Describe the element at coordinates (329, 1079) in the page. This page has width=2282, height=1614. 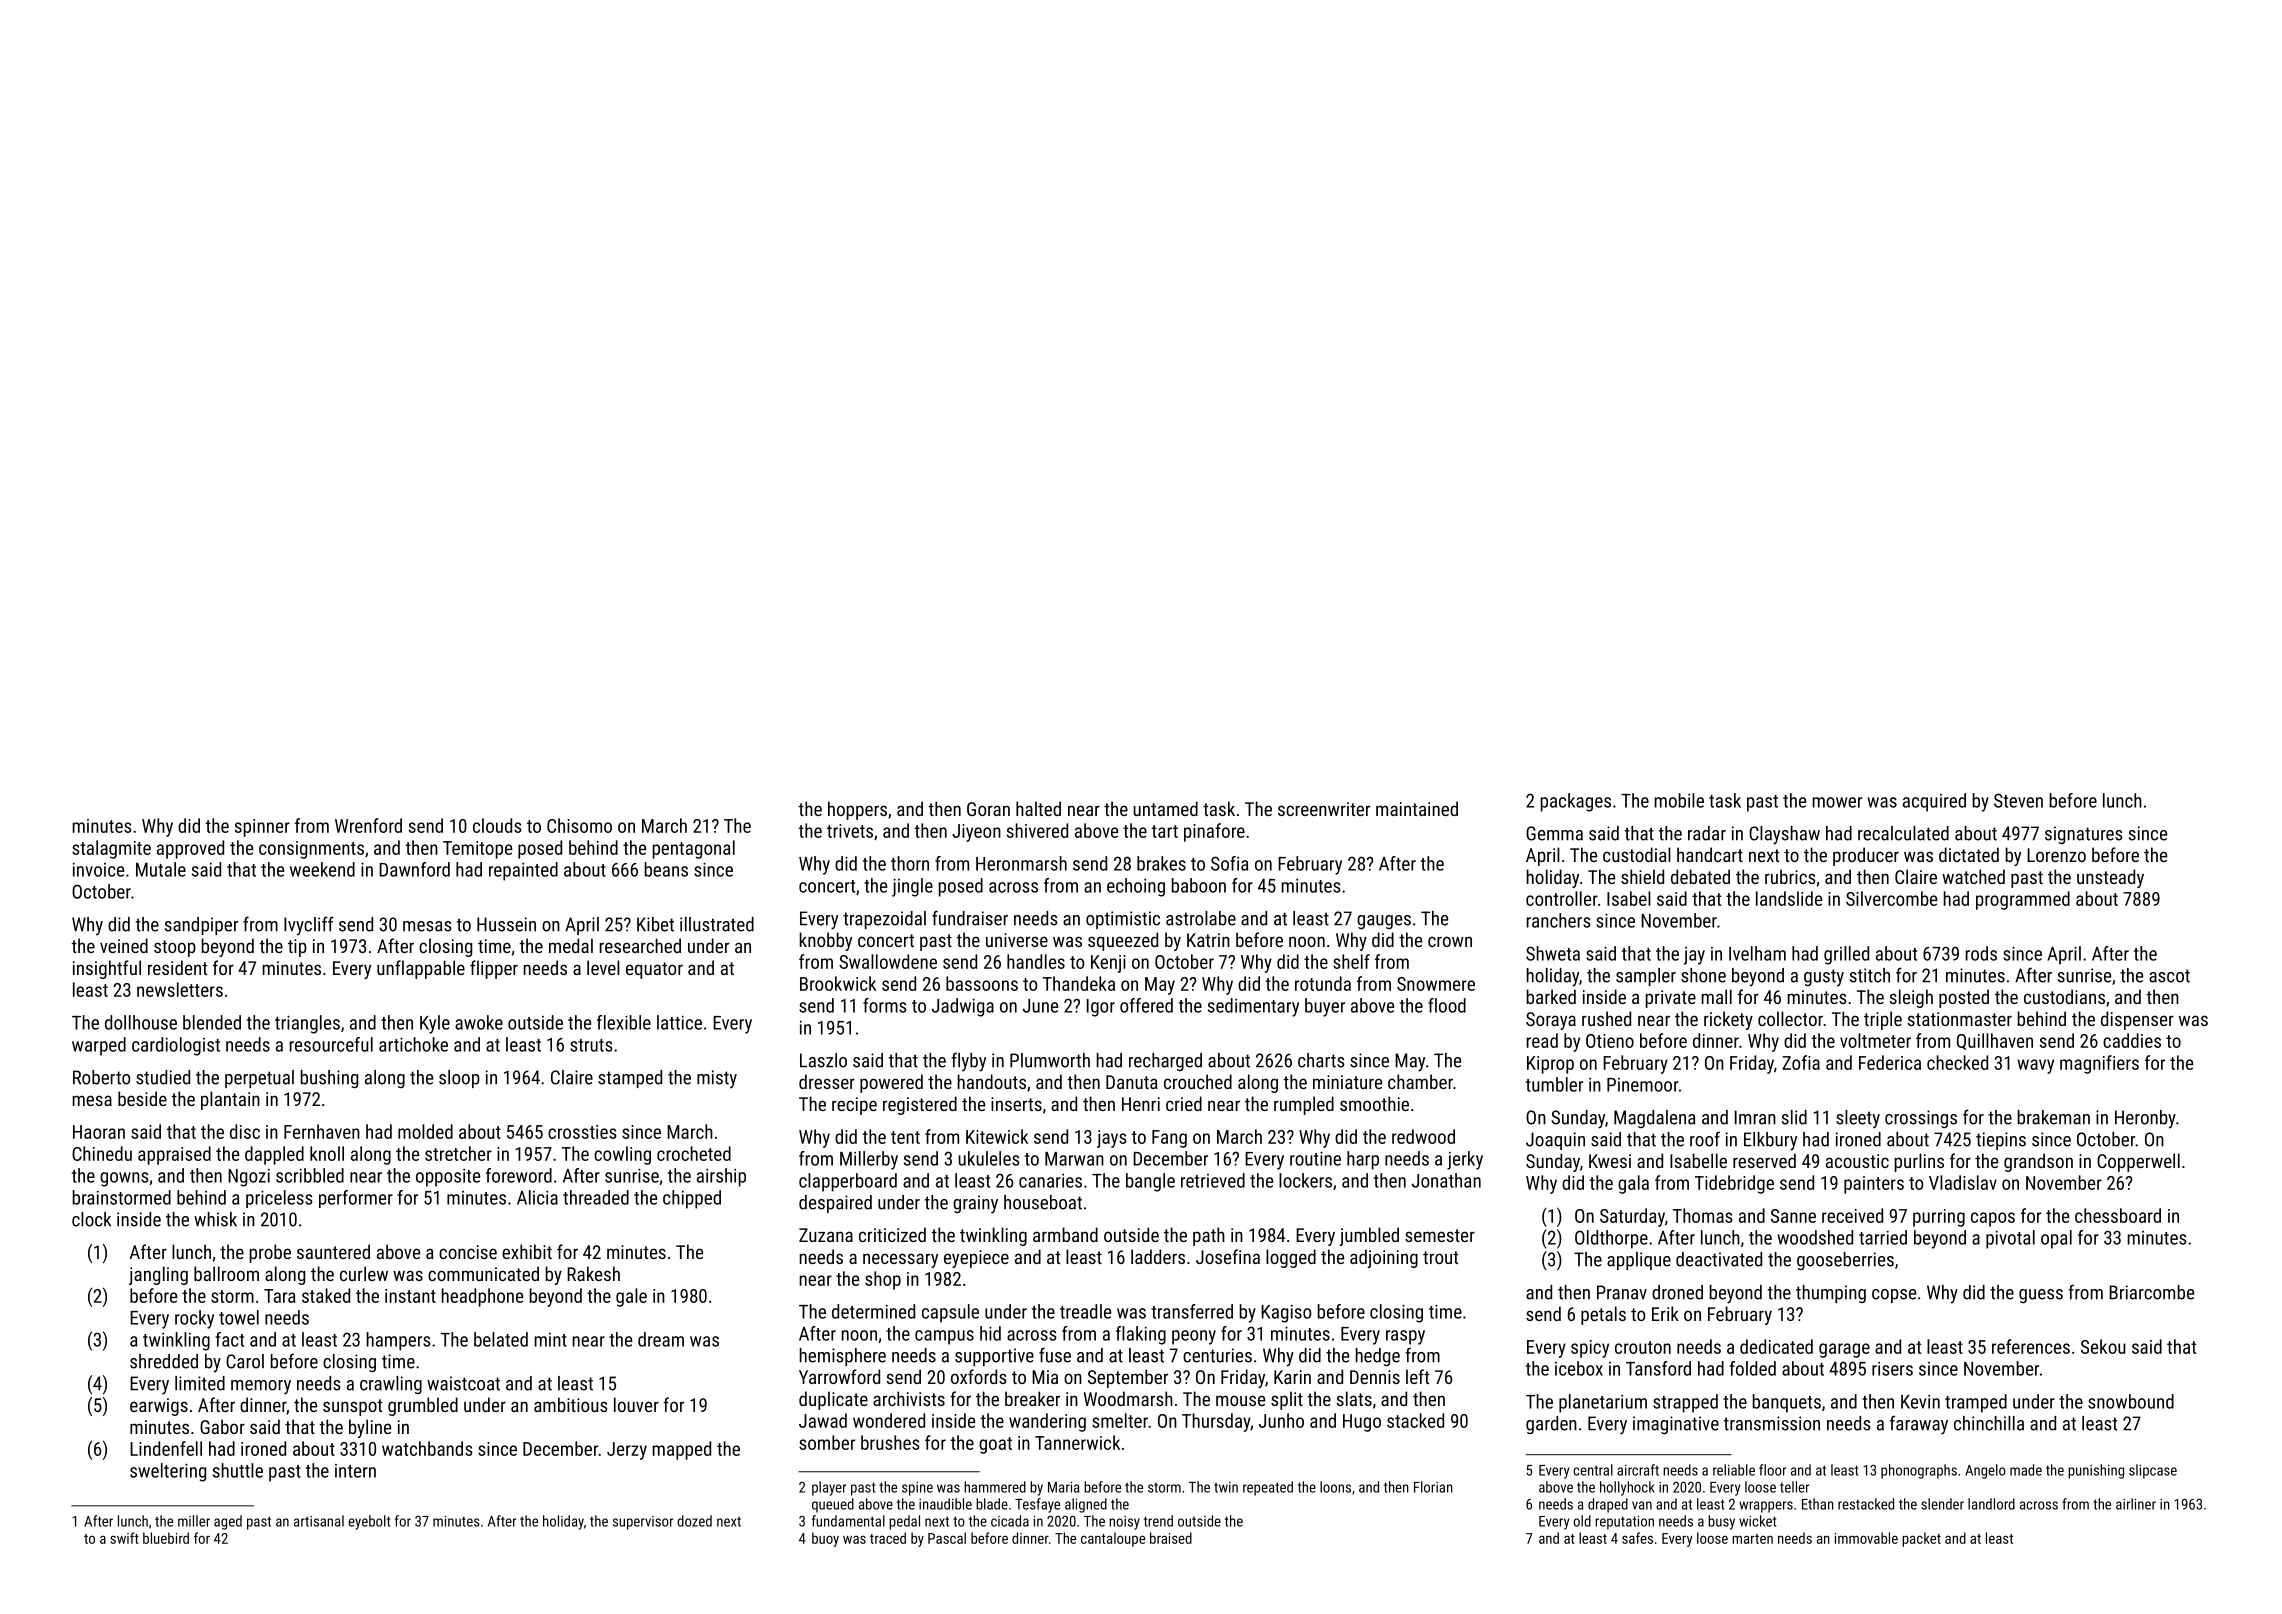
I see `bushing` at that location.
